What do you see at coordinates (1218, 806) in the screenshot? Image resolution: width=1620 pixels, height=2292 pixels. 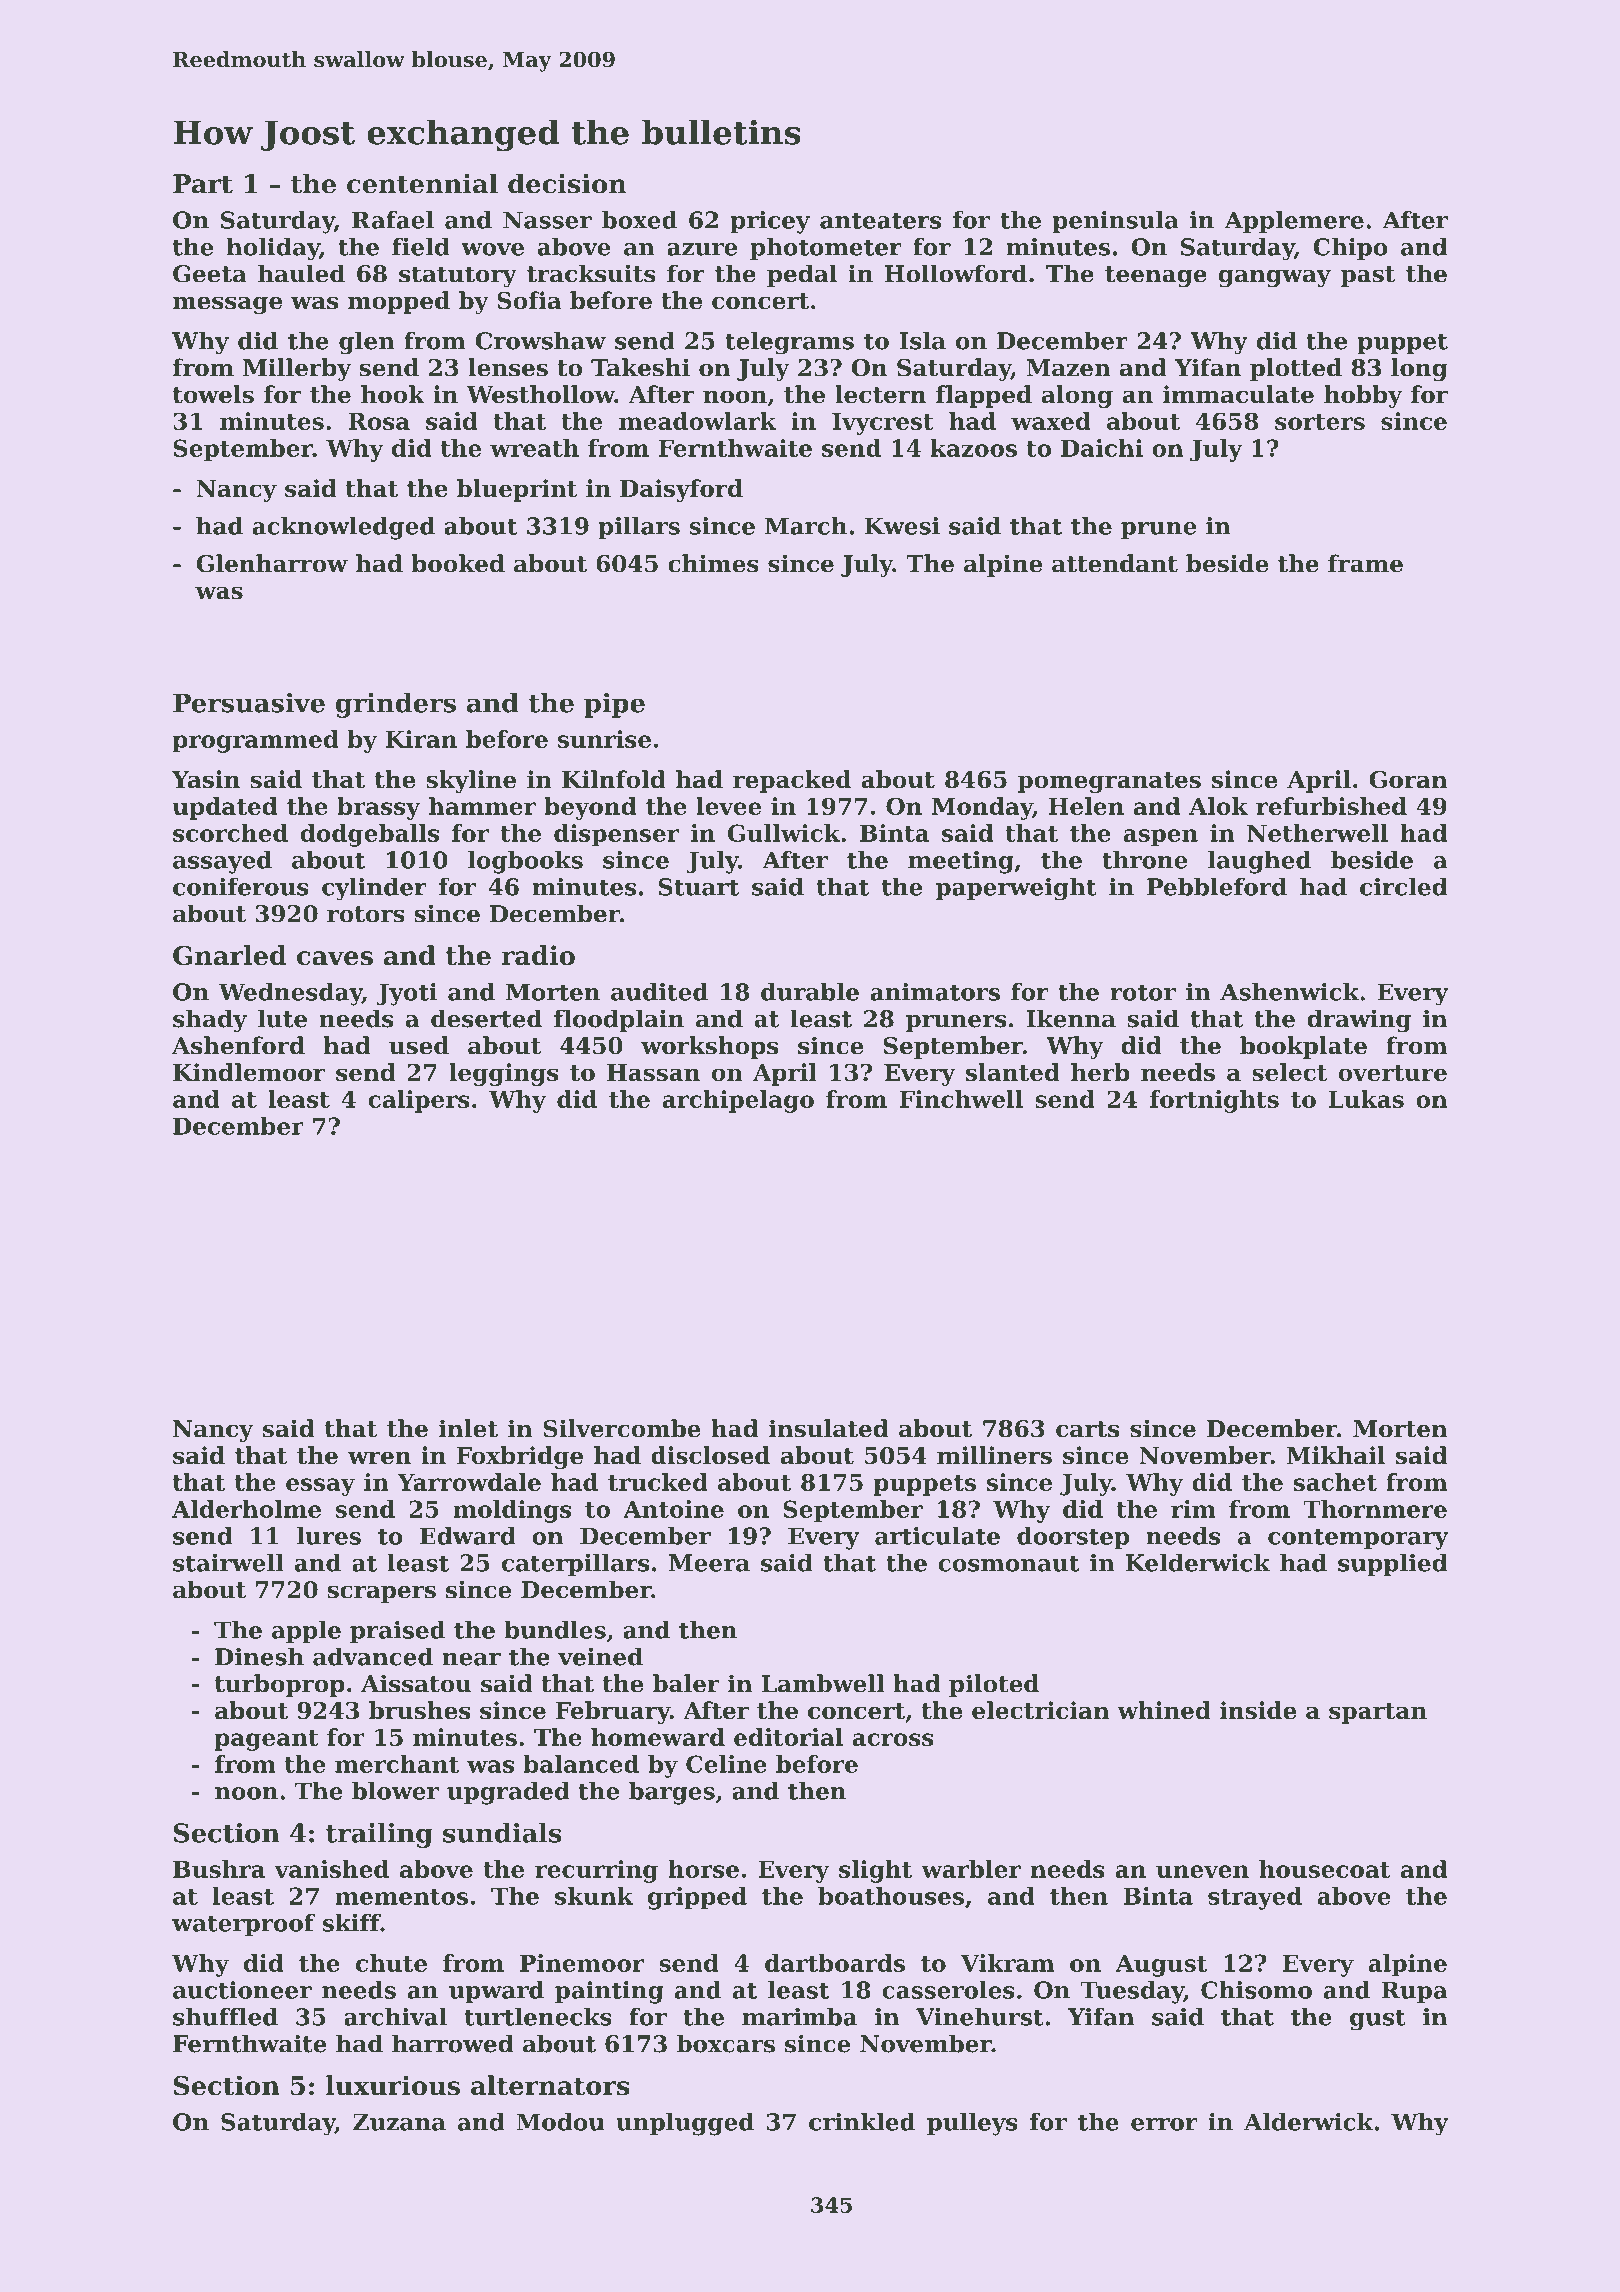 I see `Alok` at bounding box center [1218, 806].
